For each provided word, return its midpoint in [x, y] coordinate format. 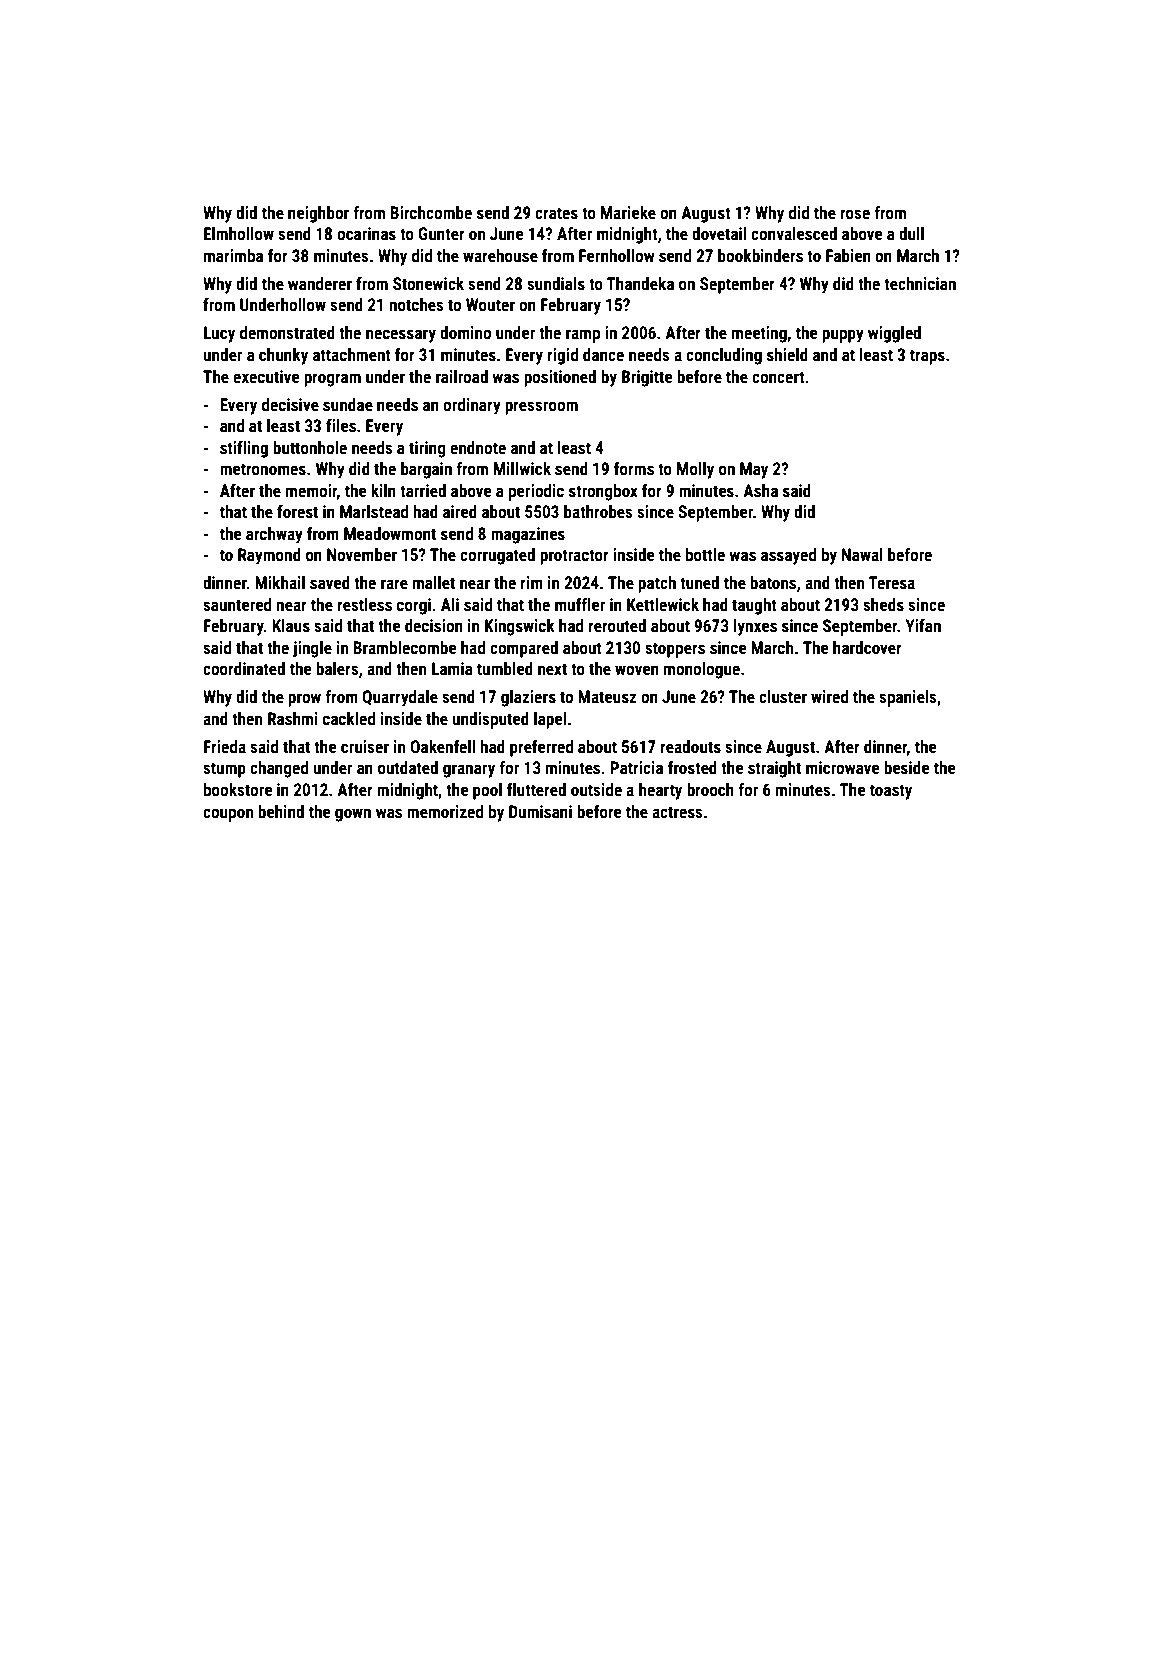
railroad [462, 376]
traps [927, 357]
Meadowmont [390, 533]
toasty [891, 792]
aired [460, 511]
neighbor [318, 214]
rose [855, 214]
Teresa [891, 582]
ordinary [472, 406]
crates [556, 213]
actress [677, 812]
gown [353, 815]
